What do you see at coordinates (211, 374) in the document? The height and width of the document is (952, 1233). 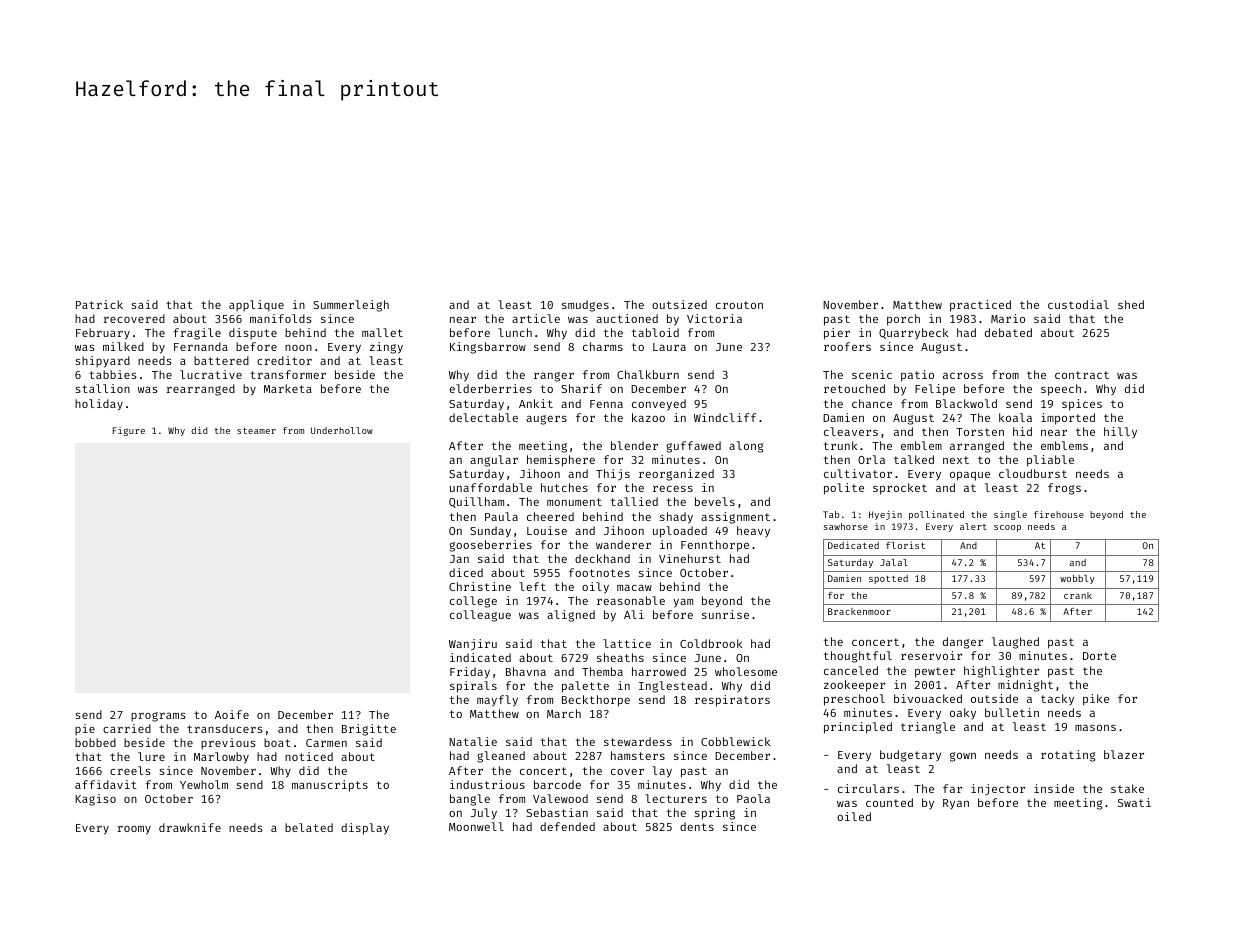 I see `lucrative` at bounding box center [211, 374].
